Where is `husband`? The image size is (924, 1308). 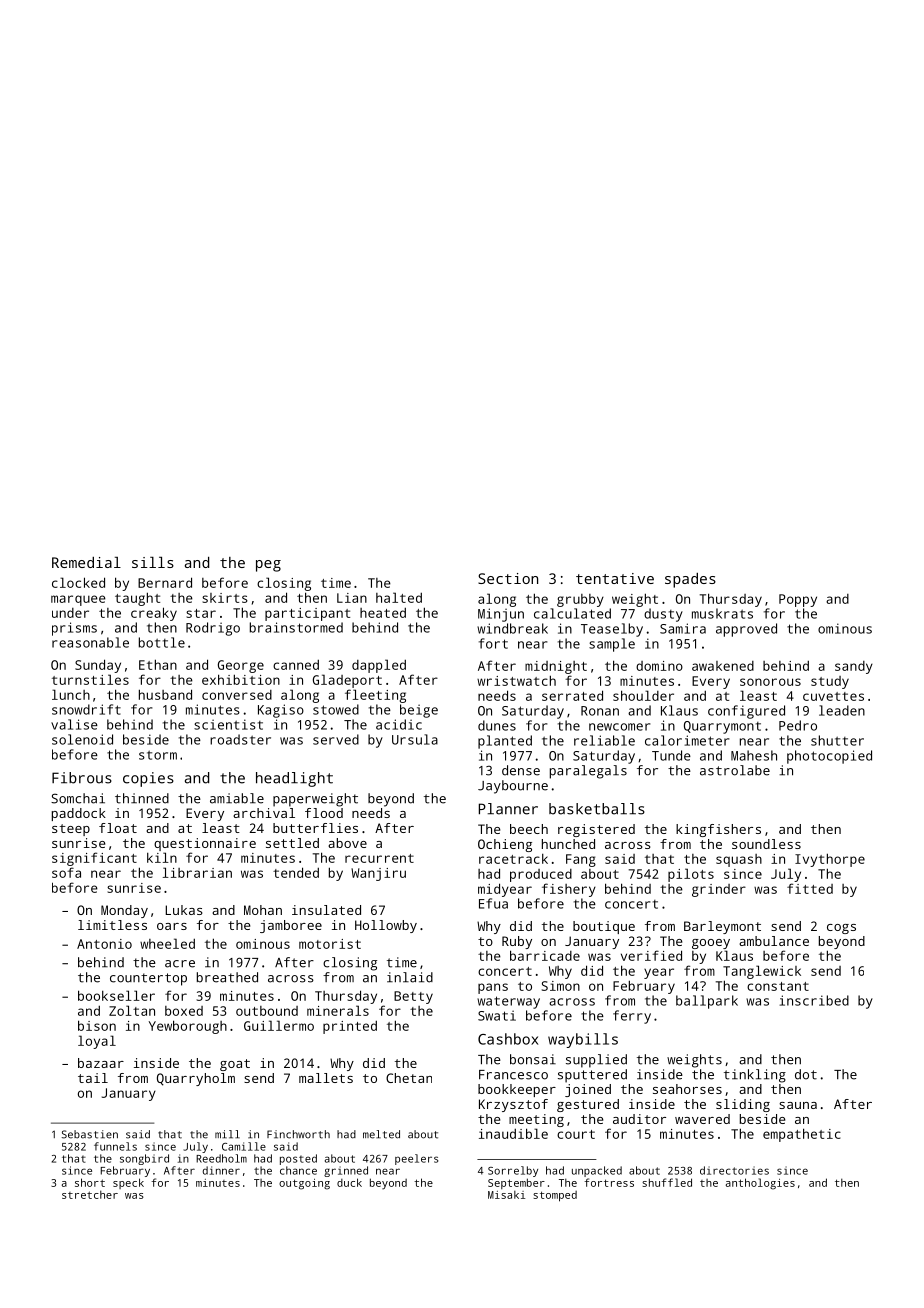 husband is located at coordinates (165, 694).
